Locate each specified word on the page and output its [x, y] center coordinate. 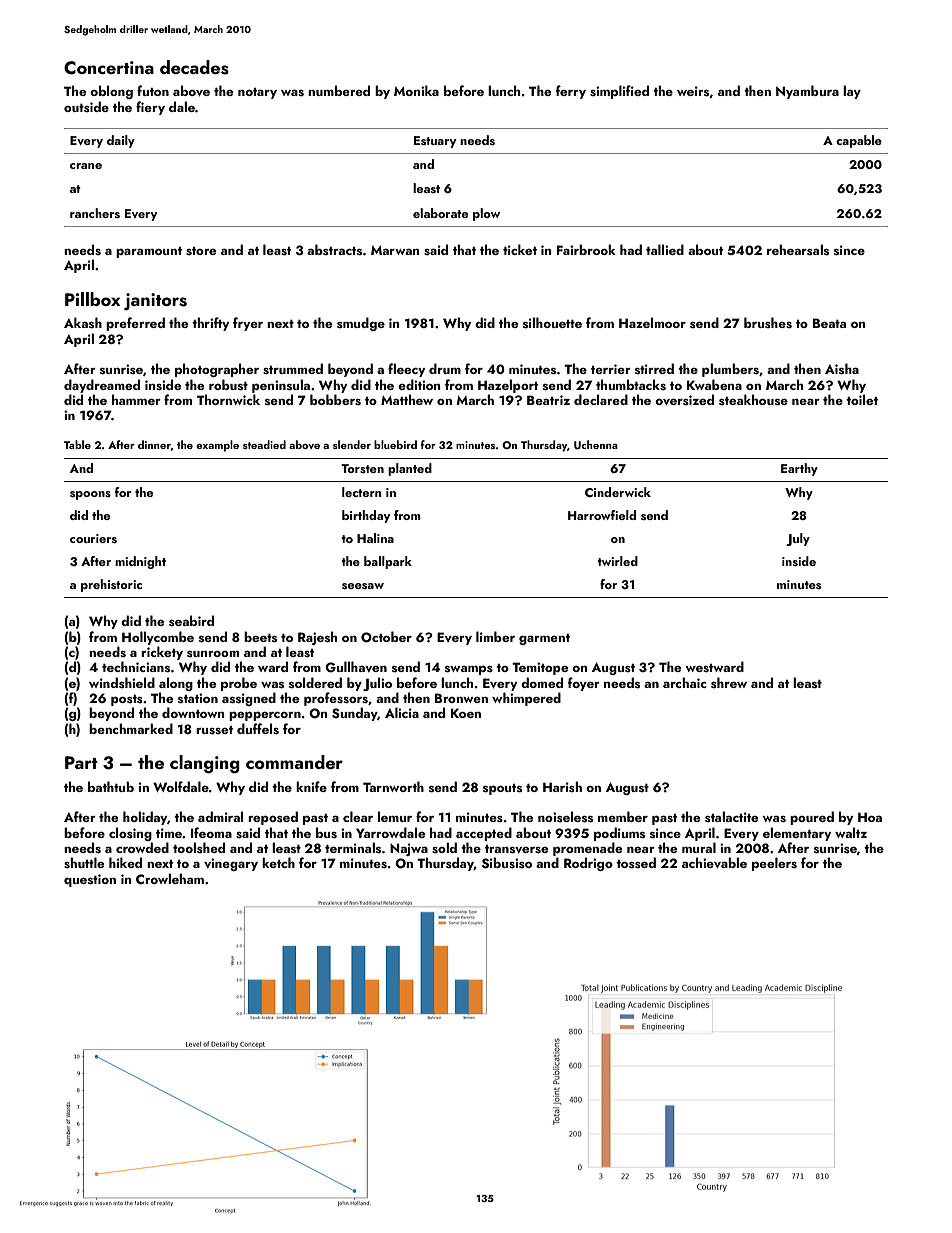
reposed [273, 818]
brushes [768, 322]
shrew [729, 682]
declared [601, 399]
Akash [83, 322]
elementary [797, 834]
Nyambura [807, 92]
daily [121, 141]
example [217, 446]
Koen [466, 713]
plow [486, 214]
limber [495, 636]
